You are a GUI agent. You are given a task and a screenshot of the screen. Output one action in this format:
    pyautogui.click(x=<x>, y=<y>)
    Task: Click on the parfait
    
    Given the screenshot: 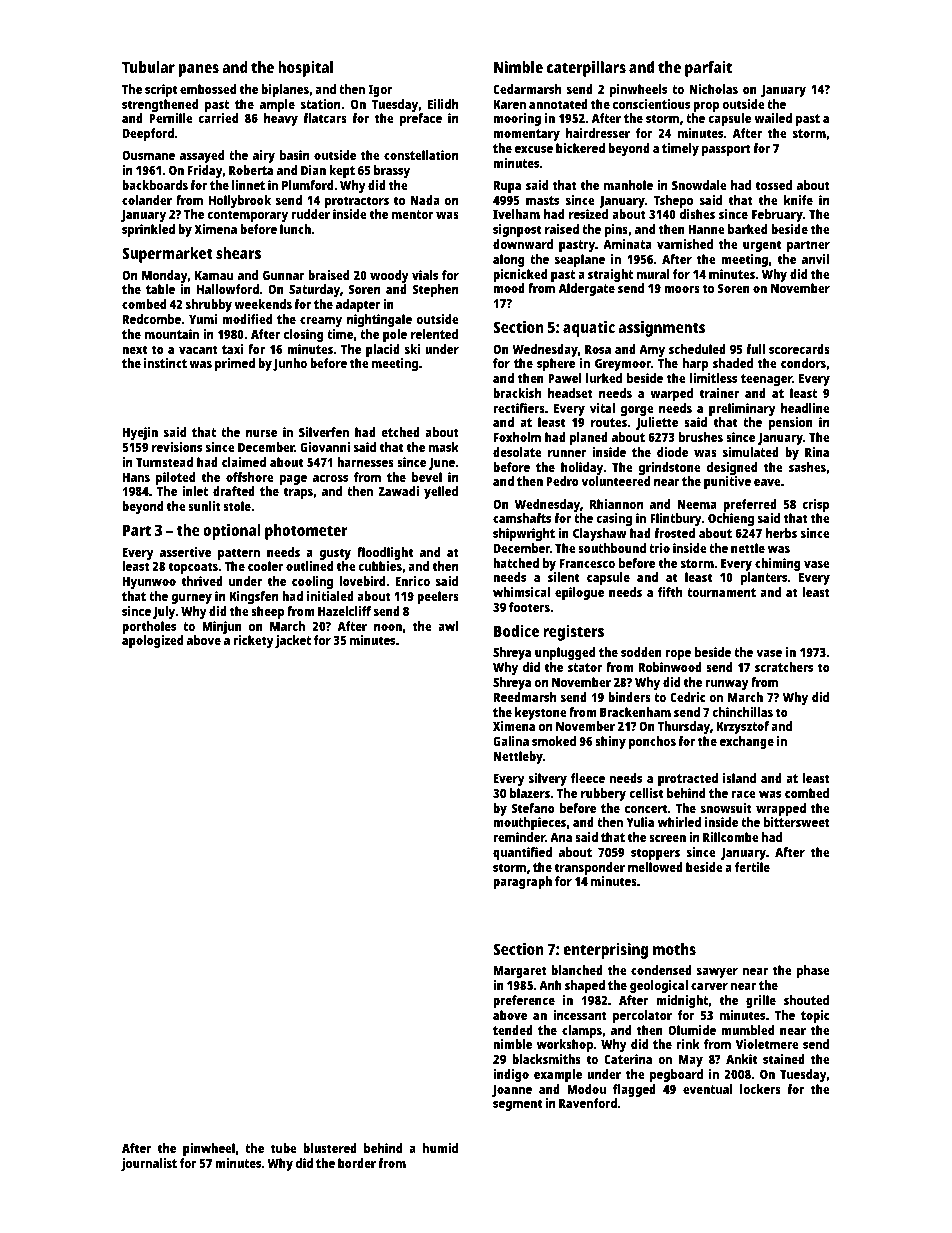 What is the action you would take?
    pyautogui.click(x=708, y=69)
